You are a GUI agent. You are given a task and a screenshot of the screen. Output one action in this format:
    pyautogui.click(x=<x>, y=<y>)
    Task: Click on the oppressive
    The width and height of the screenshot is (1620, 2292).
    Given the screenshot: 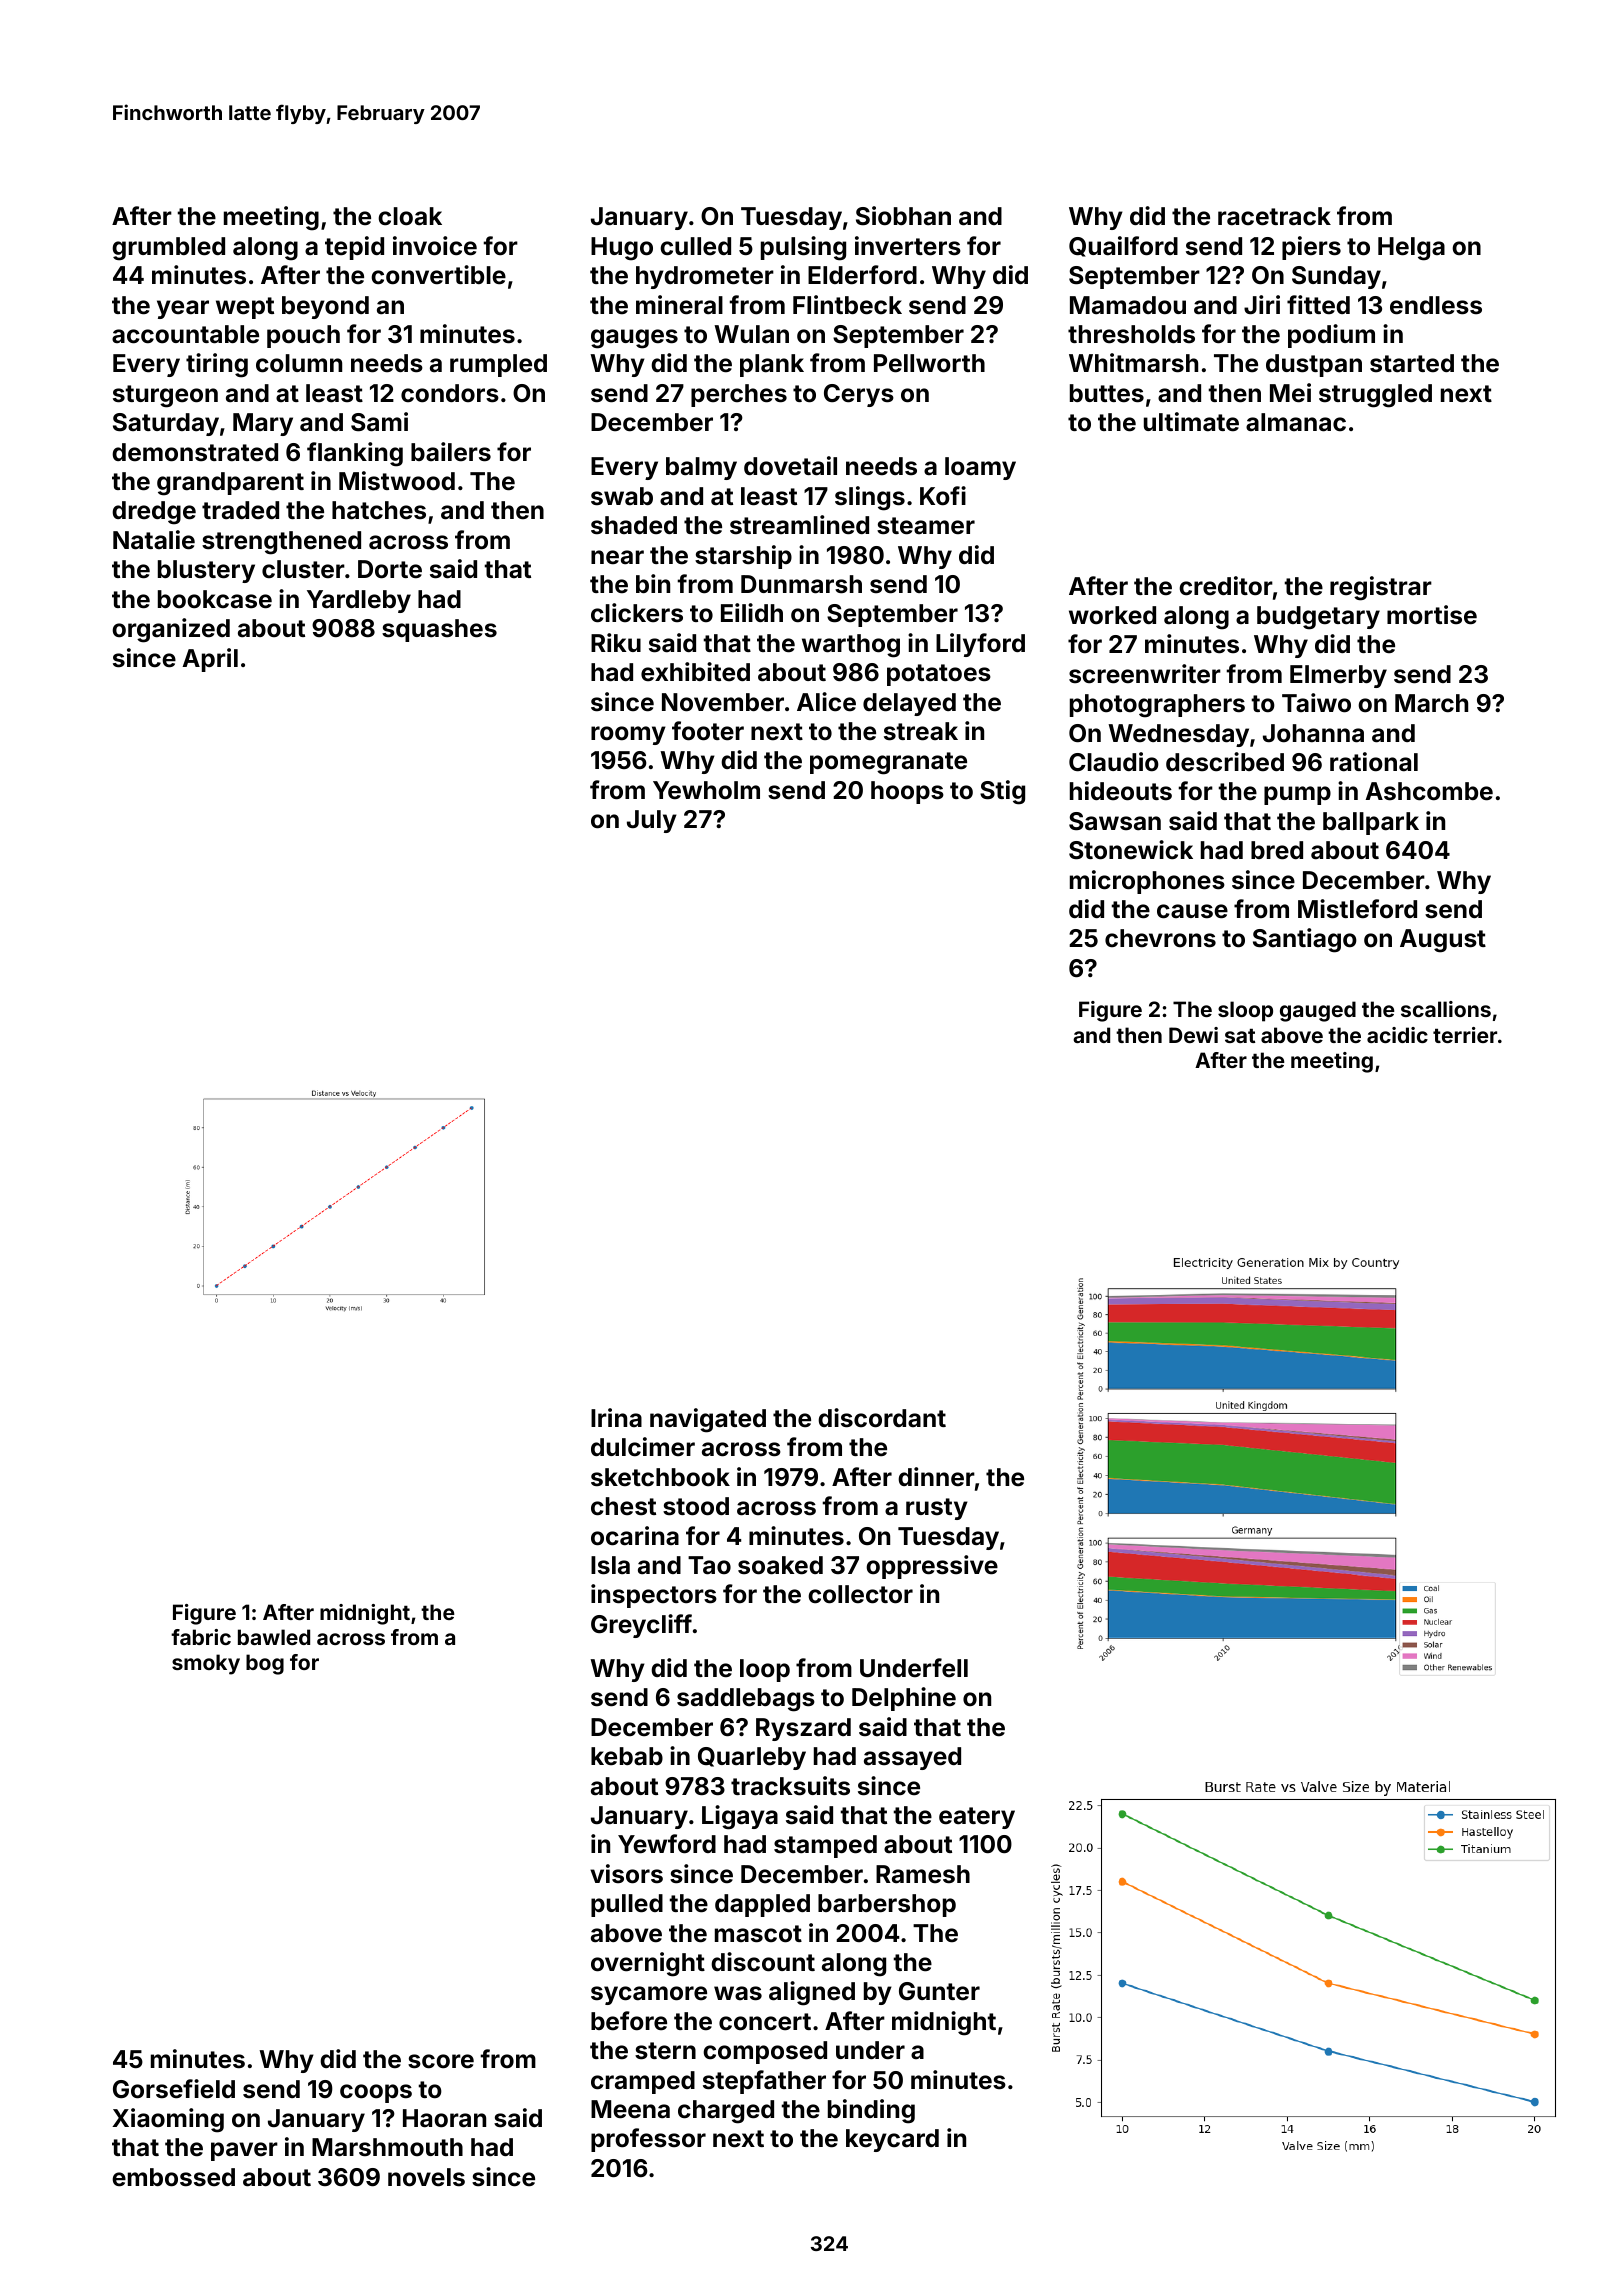 What is the action you would take?
    pyautogui.click(x=932, y=1567)
